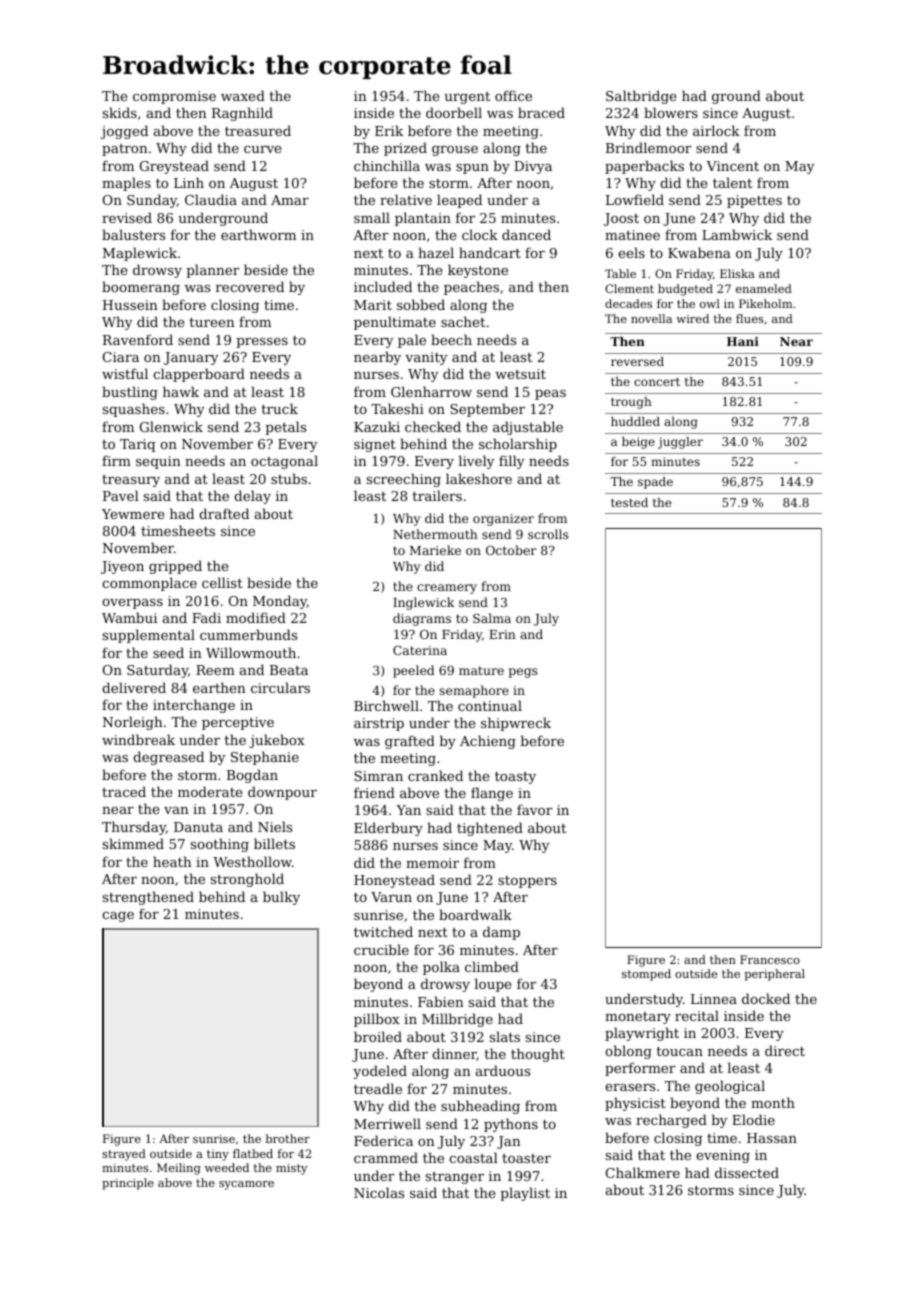  Describe the element at coordinates (732, 166) in the screenshot. I see `Vincent` at that location.
